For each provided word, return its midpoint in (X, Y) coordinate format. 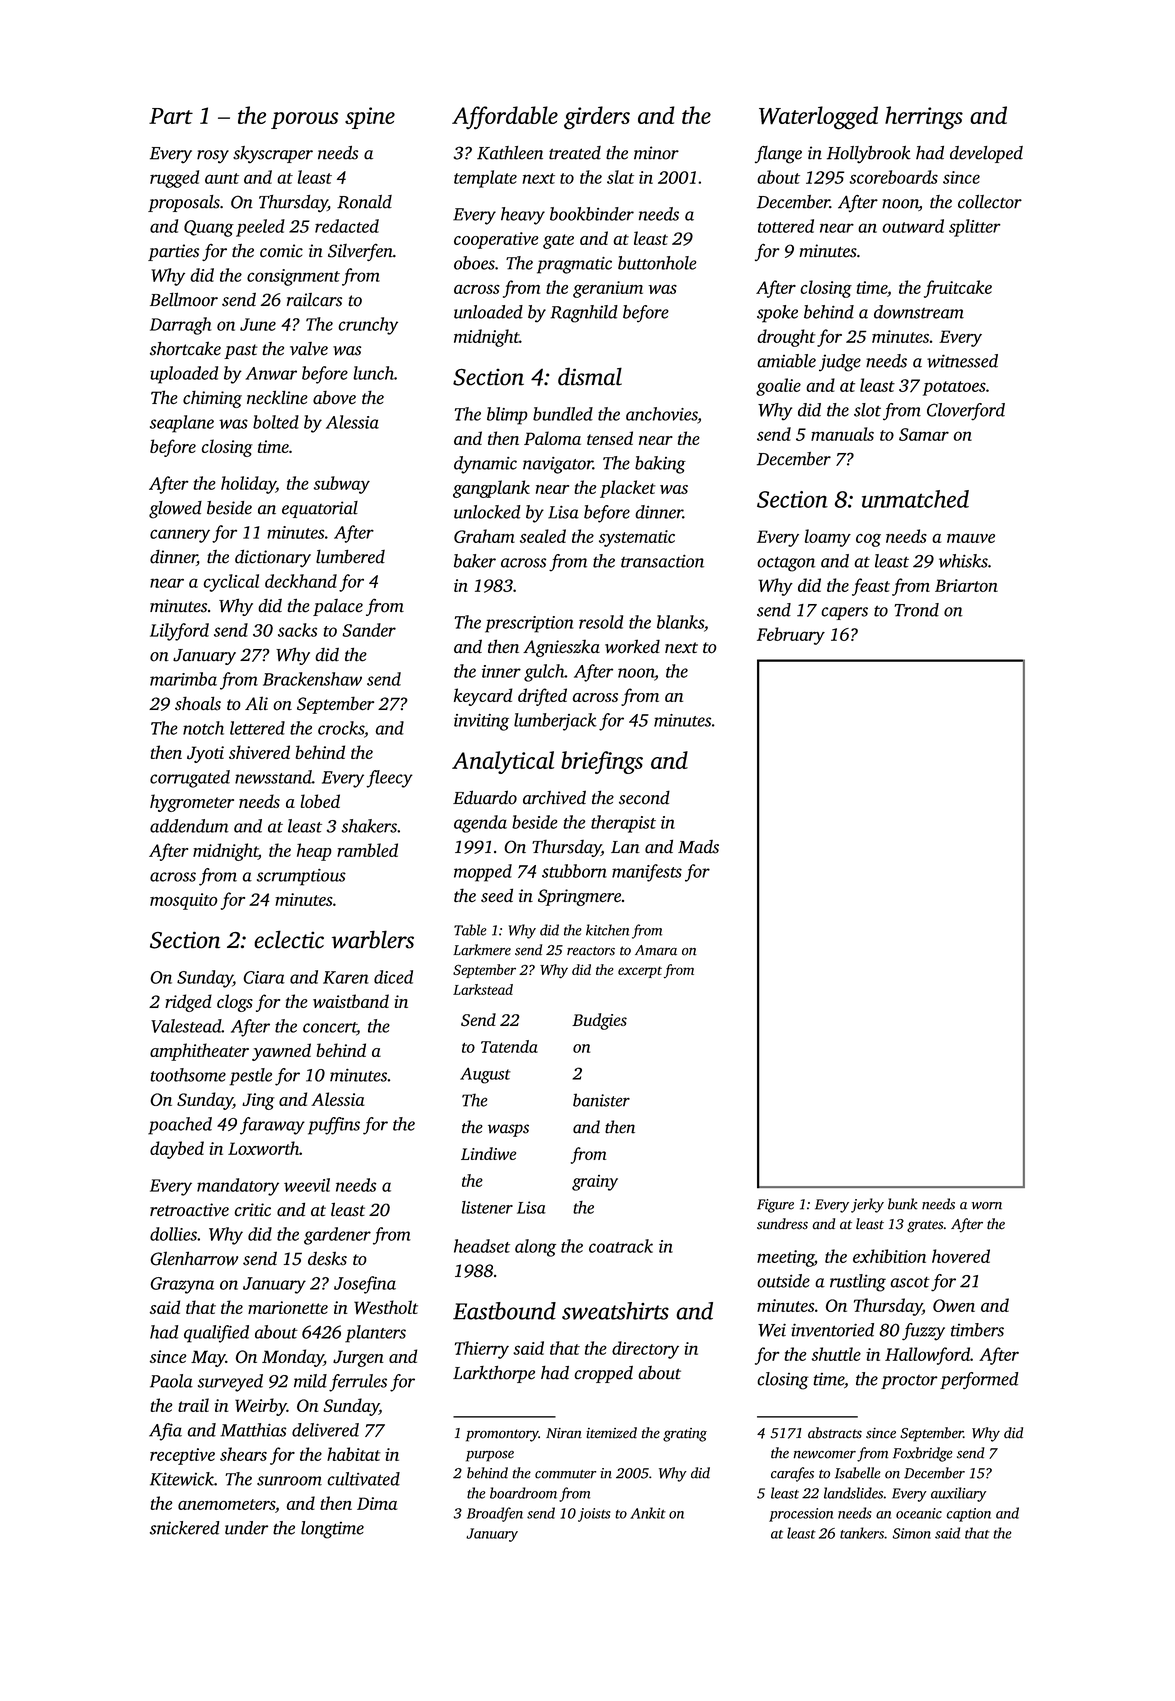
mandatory (238, 1187)
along (535, 1248)
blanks (680, 622)
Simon (912, 1533)
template (485, 179)
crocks (341, 728)
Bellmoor (184, 299)
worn (987, 1206)
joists (594, 1515)
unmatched (915, 499)
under (246, 1528)
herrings (924, 118)
